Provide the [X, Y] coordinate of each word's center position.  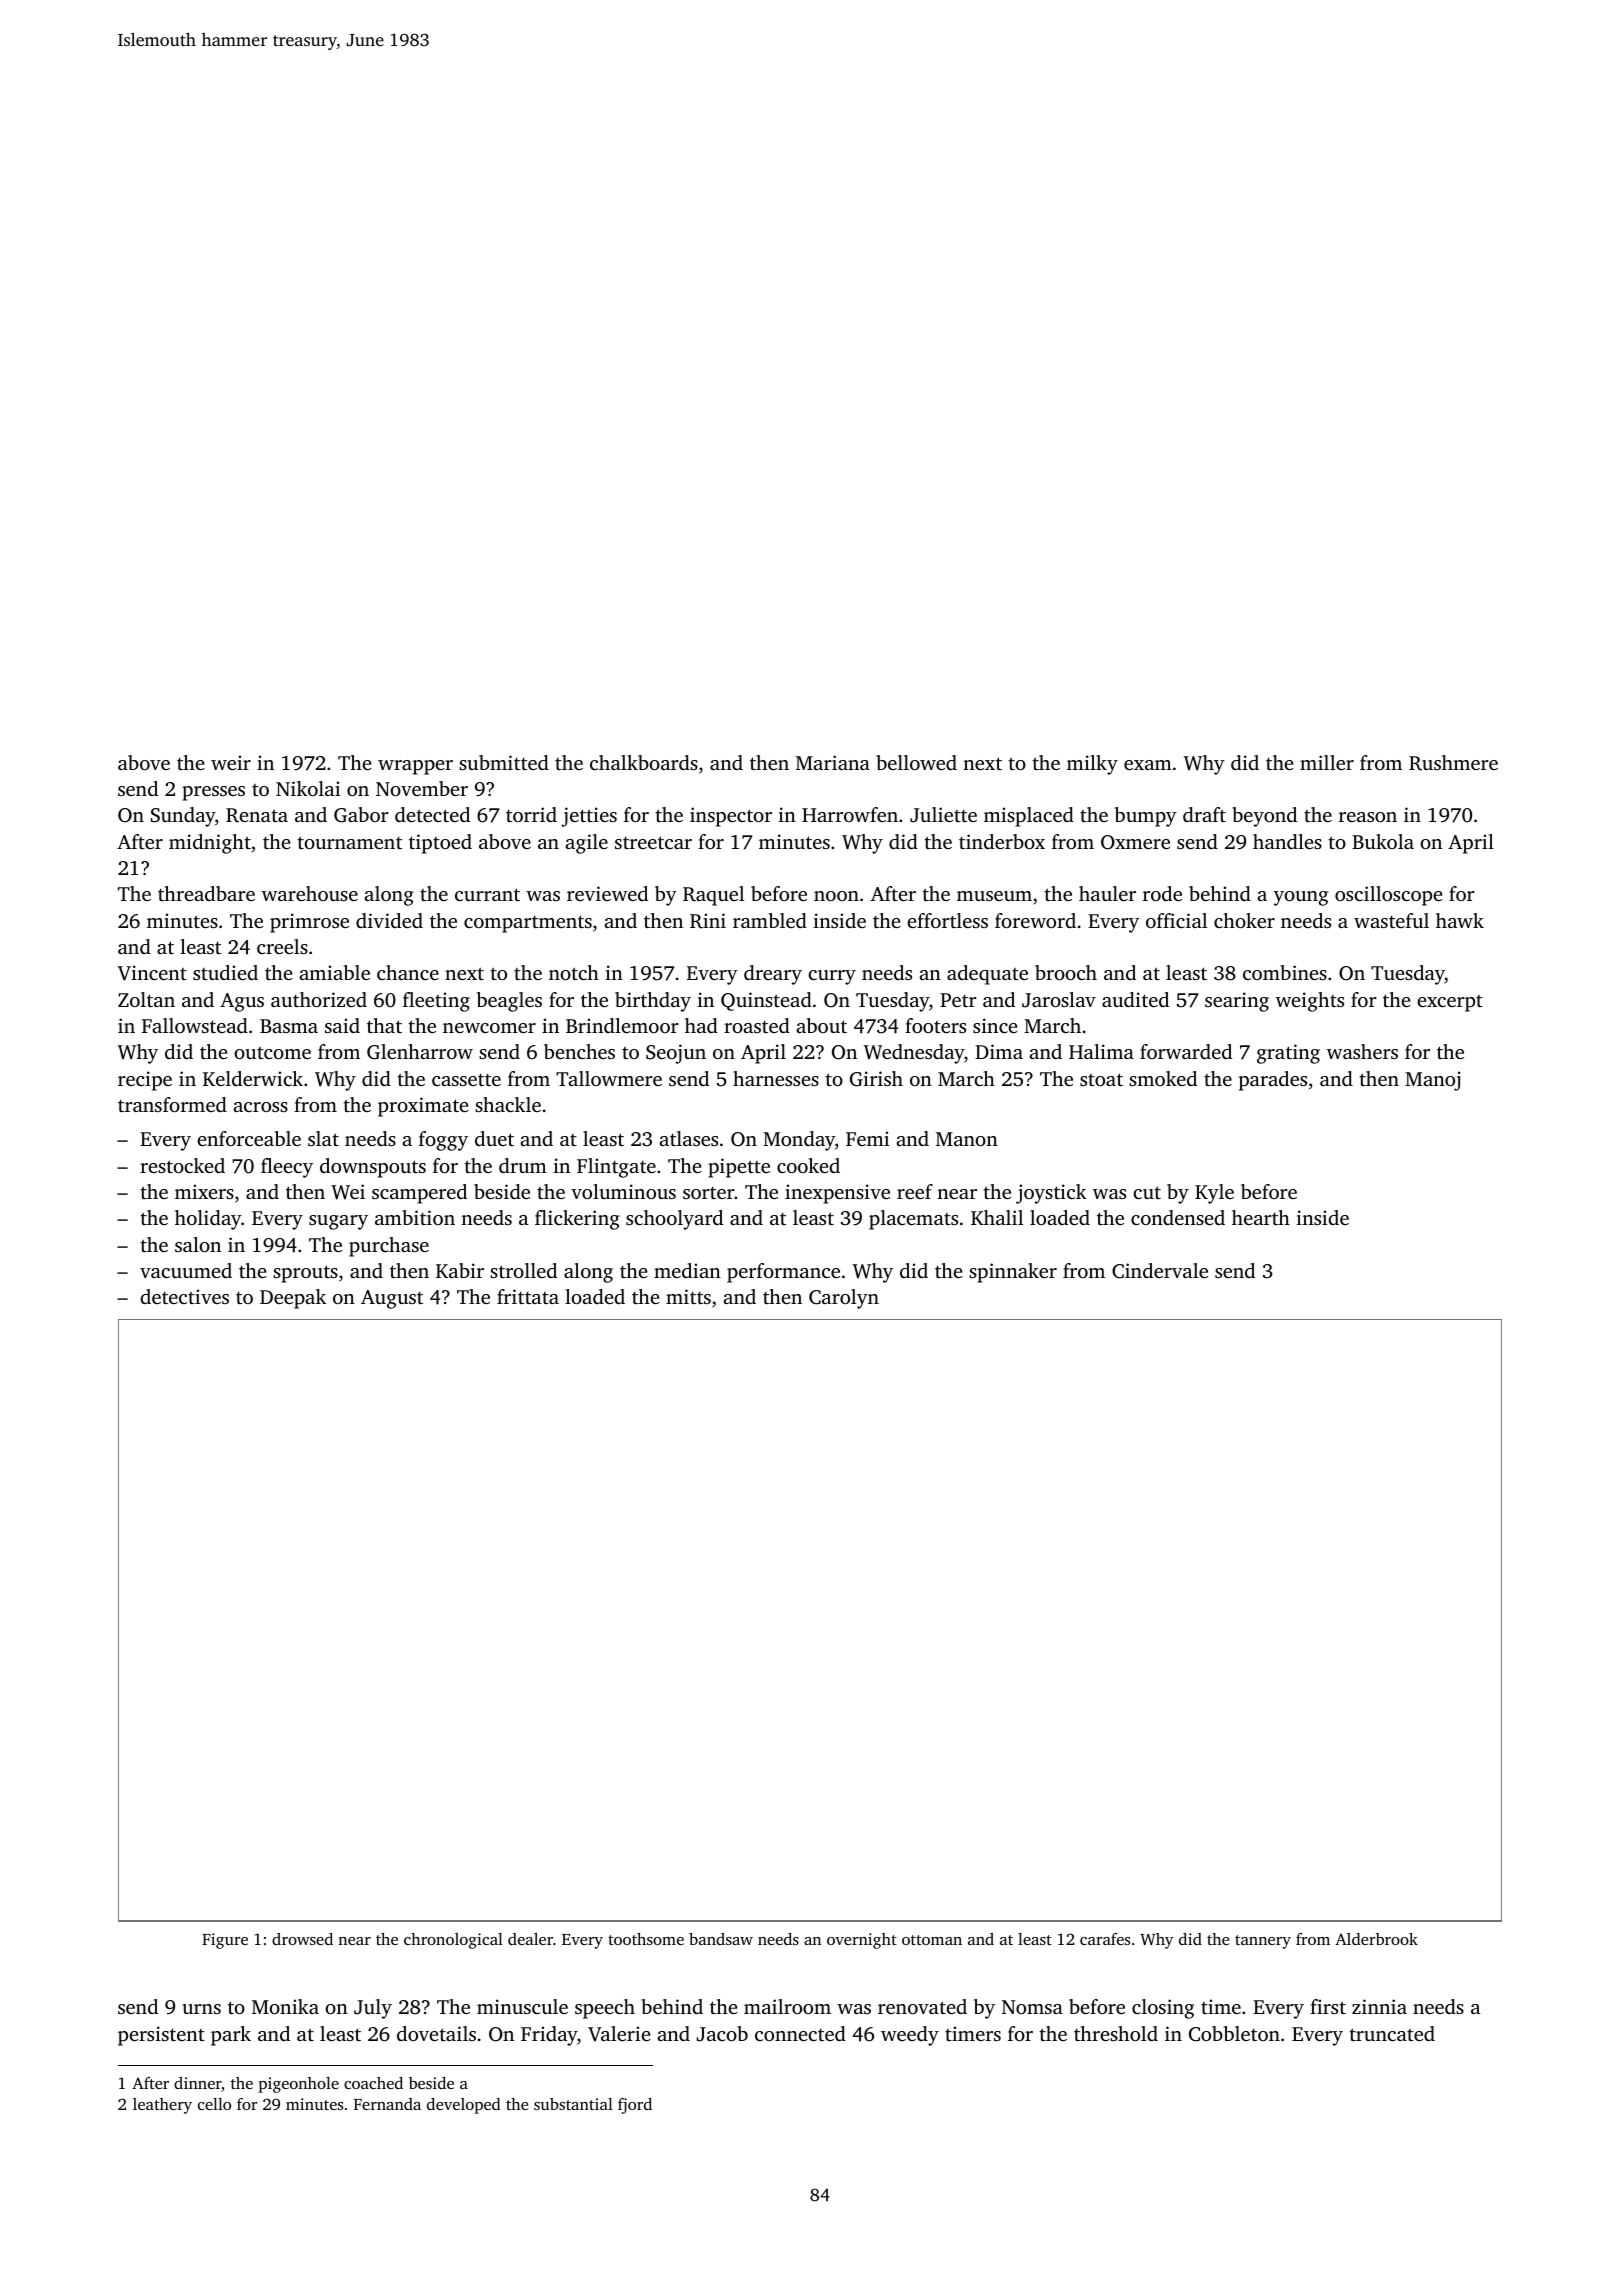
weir [231, 762]
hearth [1261, 1217]
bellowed [916, 762]
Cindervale [1160, 1271]
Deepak [293, 1299]
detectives [184, 1296]
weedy [910, 2036]
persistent [161, 2036]
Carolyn [844, 1299]
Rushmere [1453, 763]
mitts [688, 1296]
